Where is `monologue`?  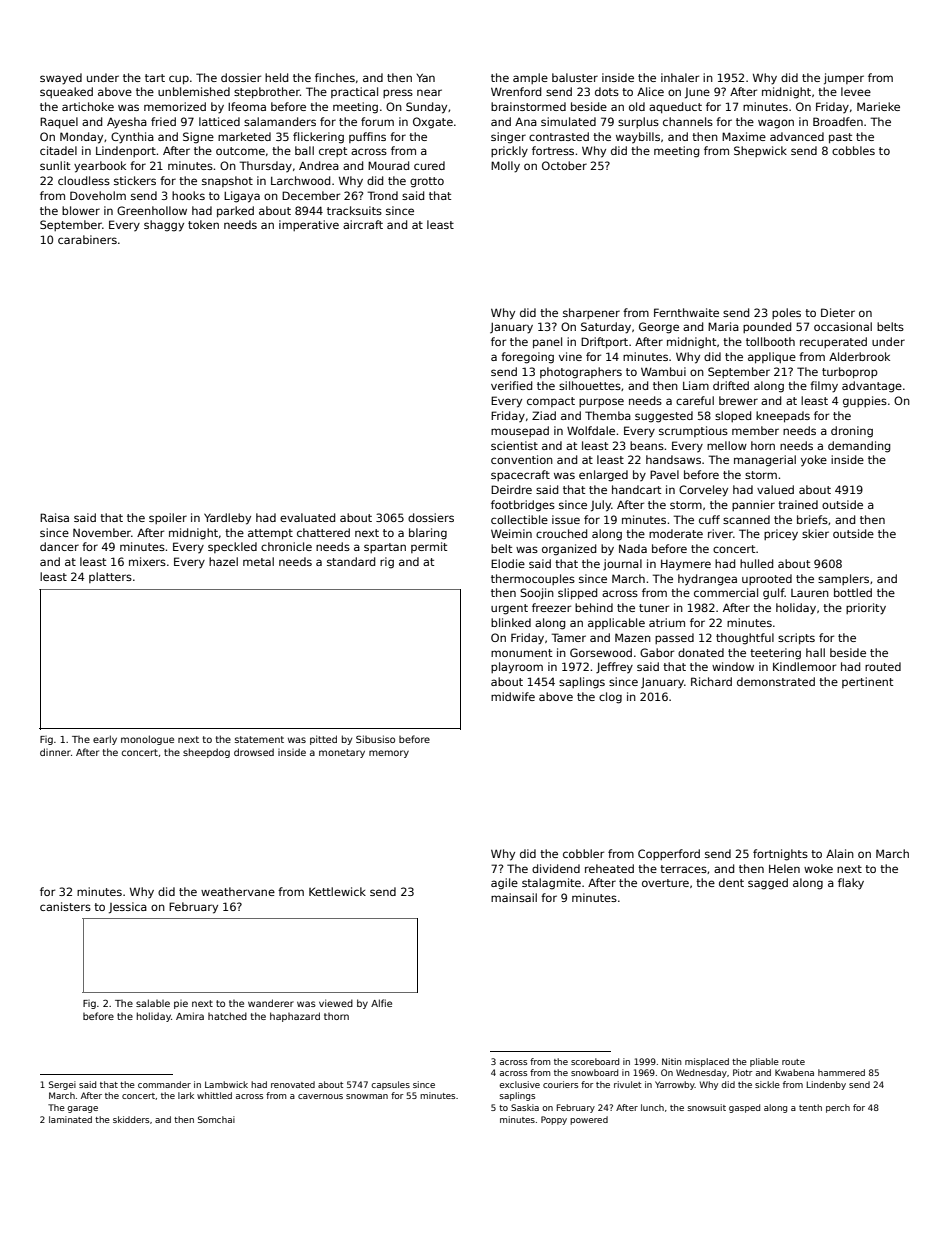 monologue is located at coordinates (147, 740).
